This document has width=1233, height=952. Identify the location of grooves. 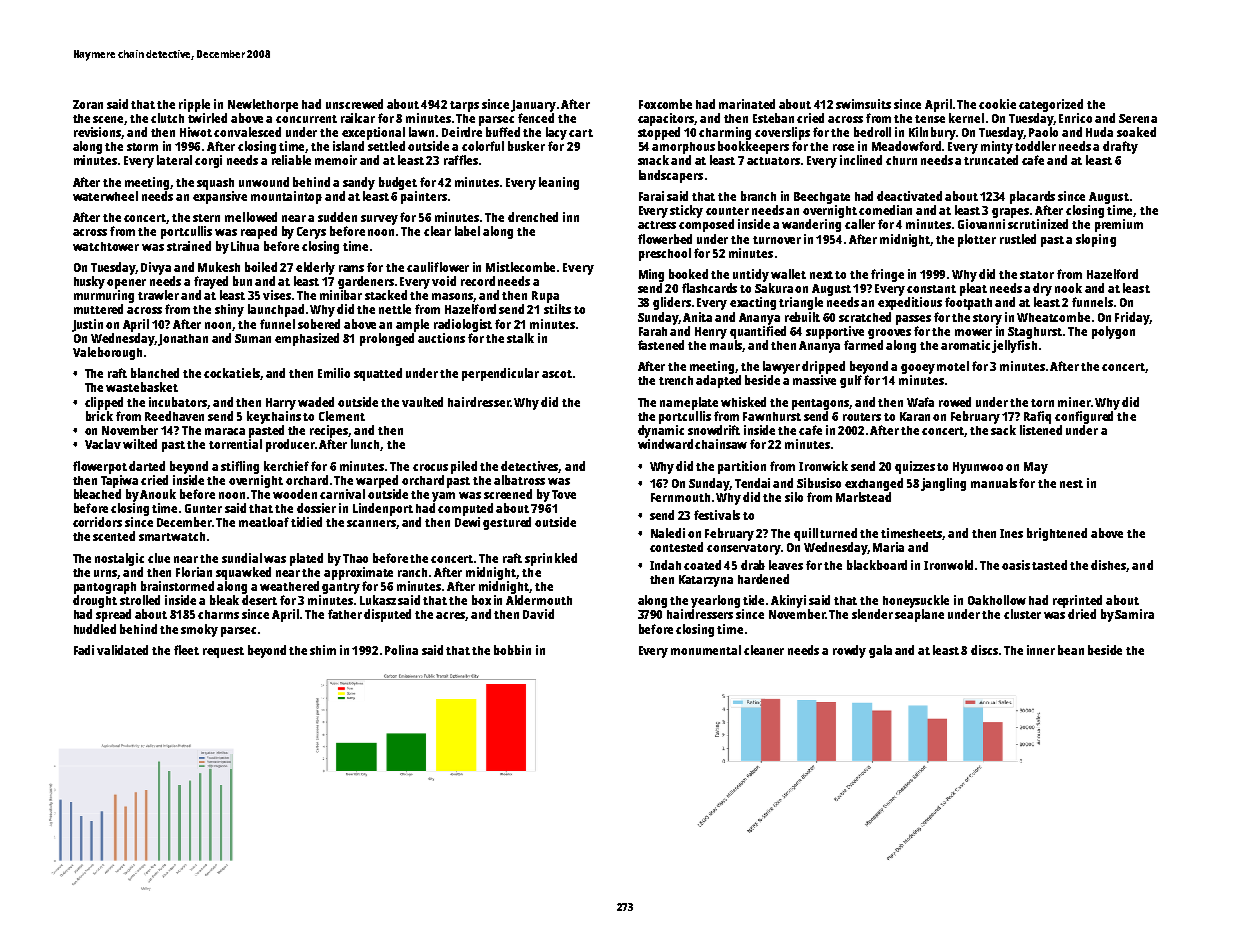
(889, 334).
